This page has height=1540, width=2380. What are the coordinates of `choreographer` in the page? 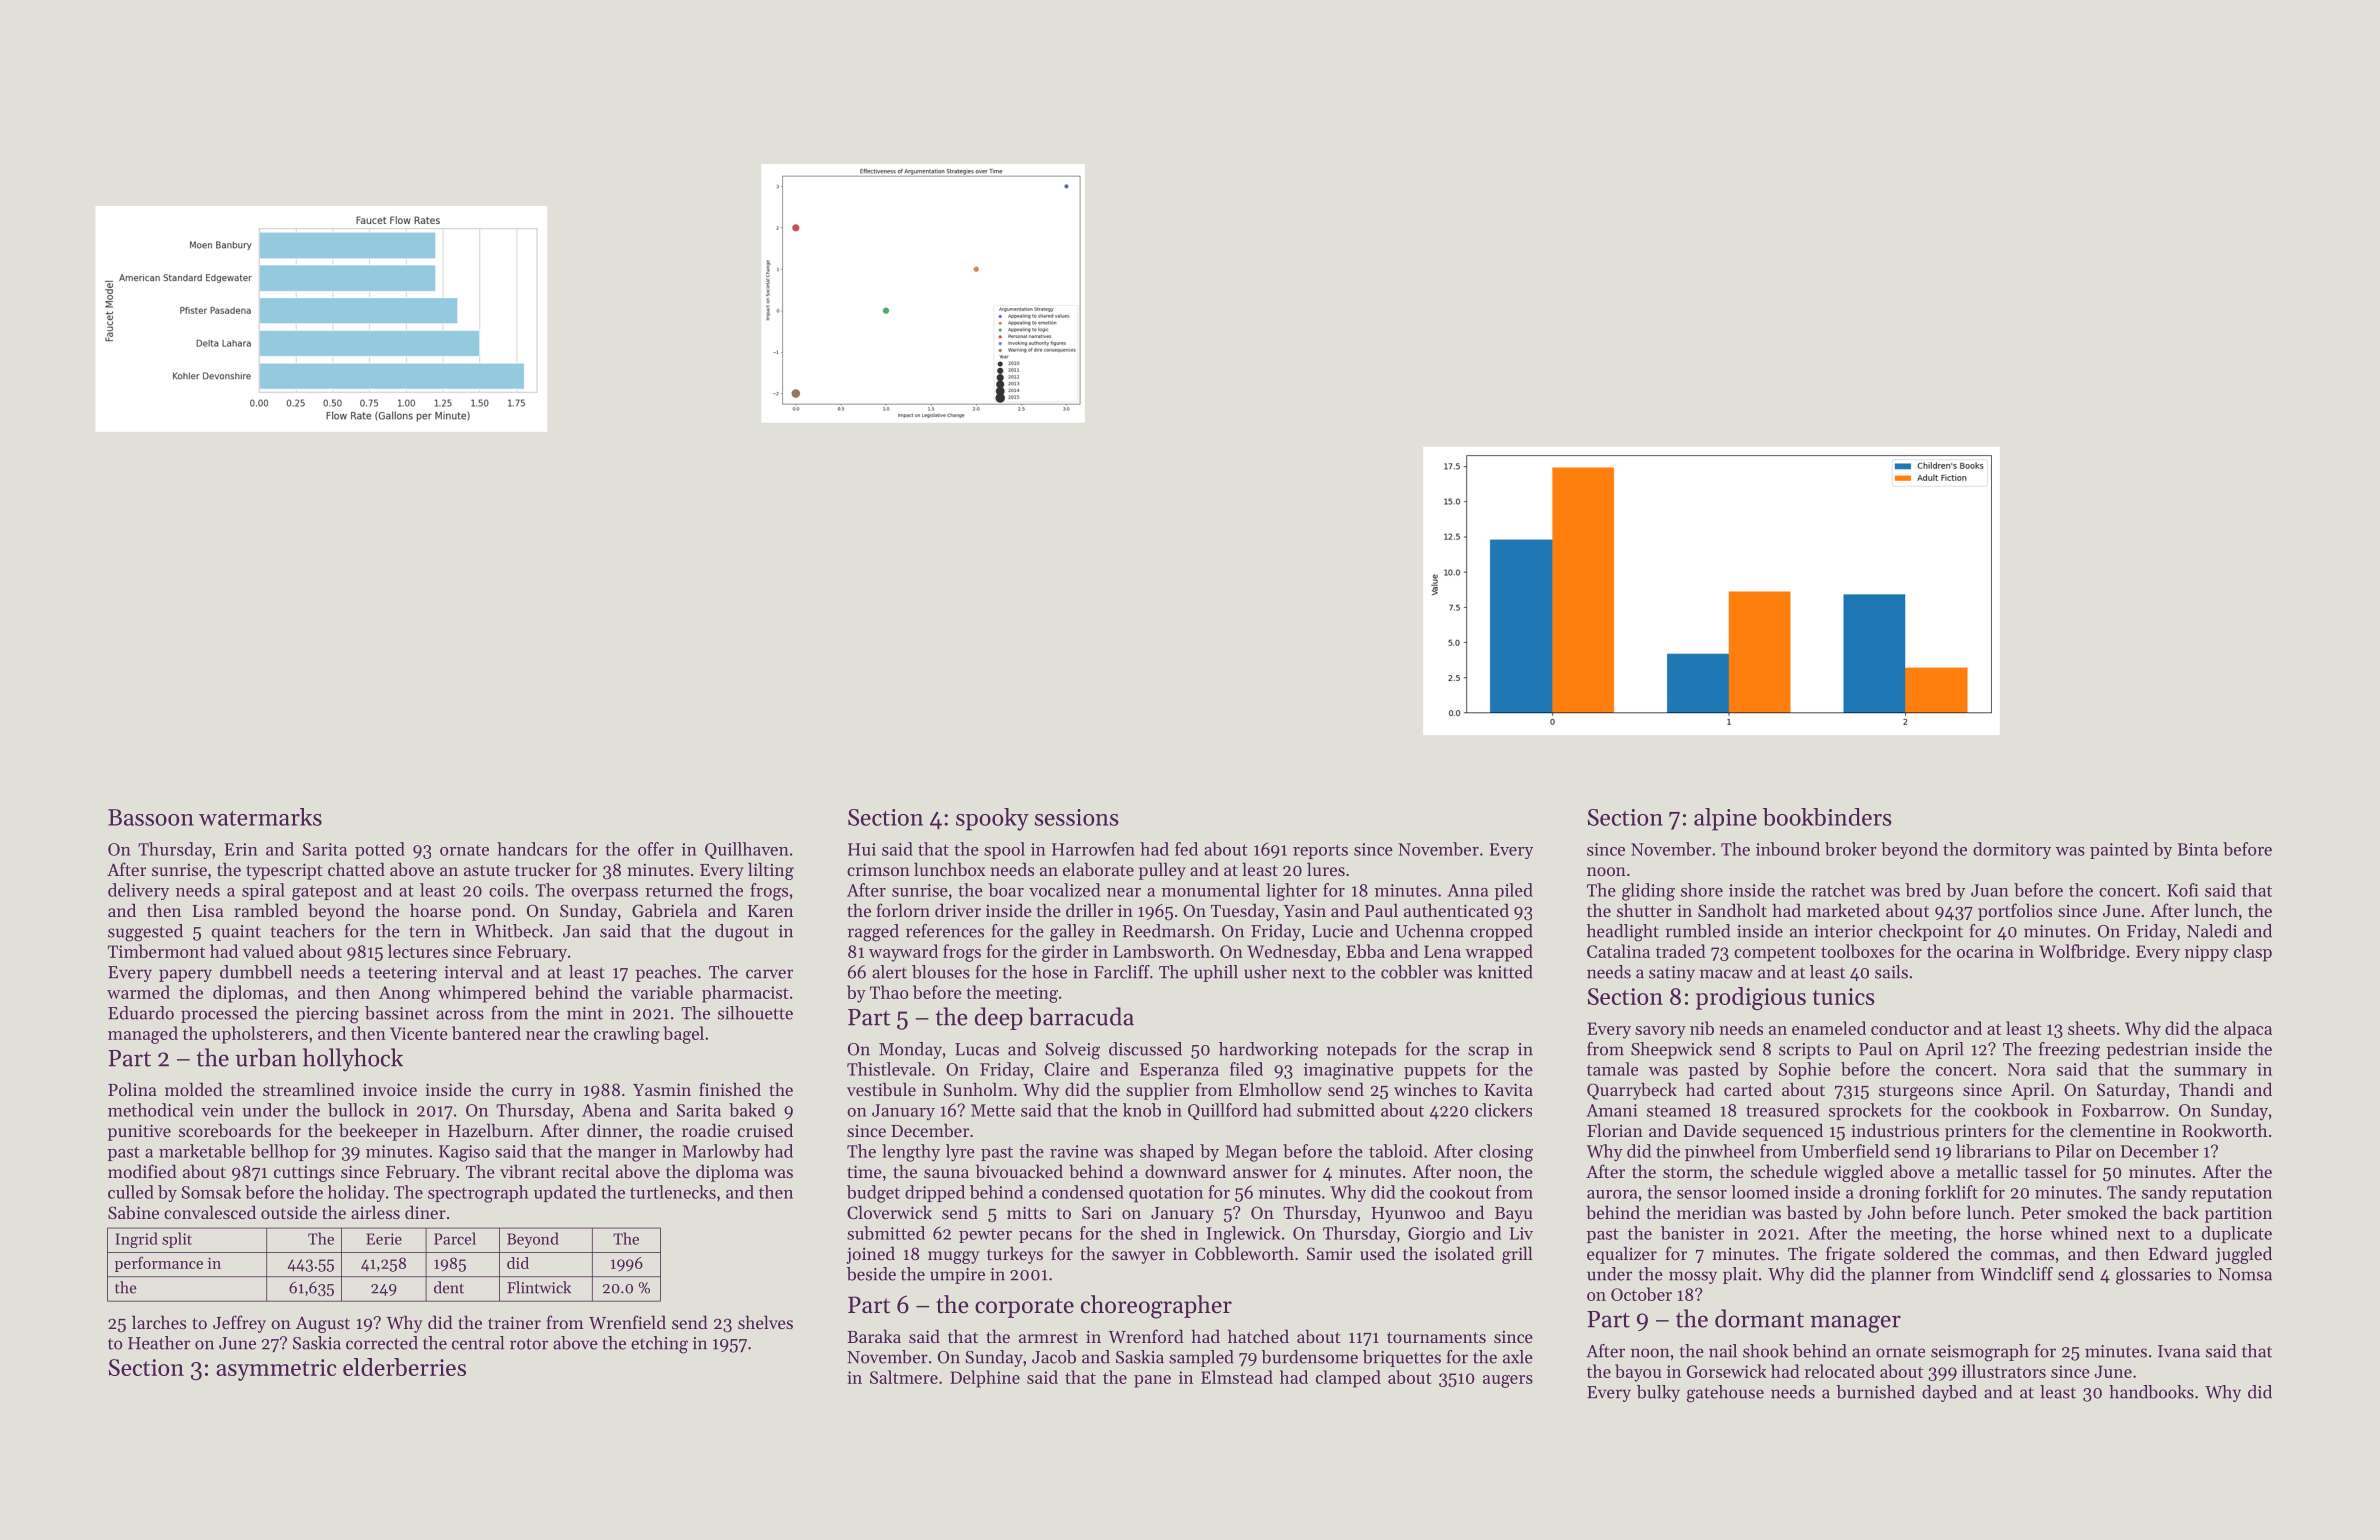 It's located at (1156, 1307).
